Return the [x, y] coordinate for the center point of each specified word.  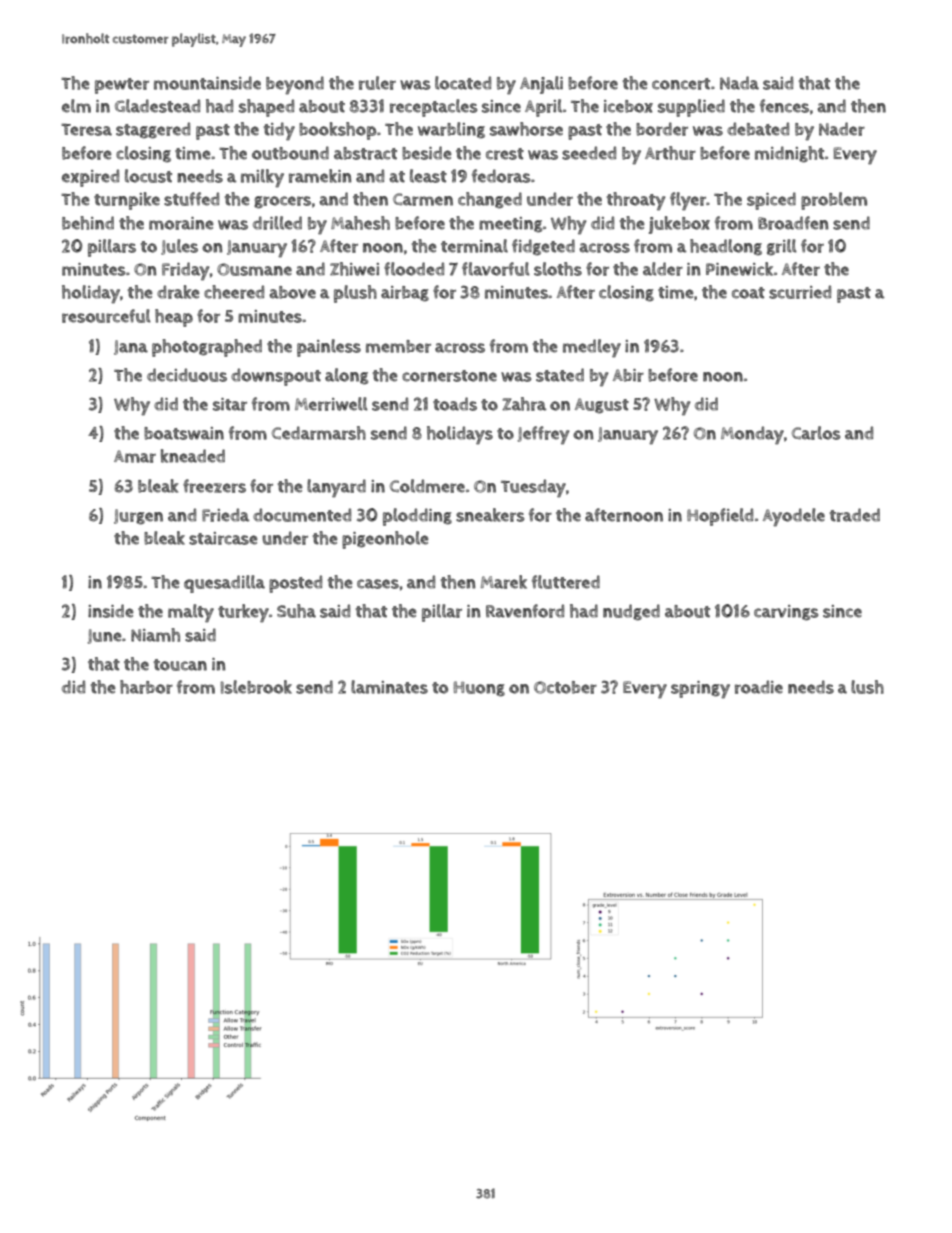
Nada [739, 83]
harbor [146, 687]
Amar [135, 456]
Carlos [816, 433]
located [463, 83]
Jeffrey [543, 435]
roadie [759, 687]
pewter [122, 86]
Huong [479, 689]
